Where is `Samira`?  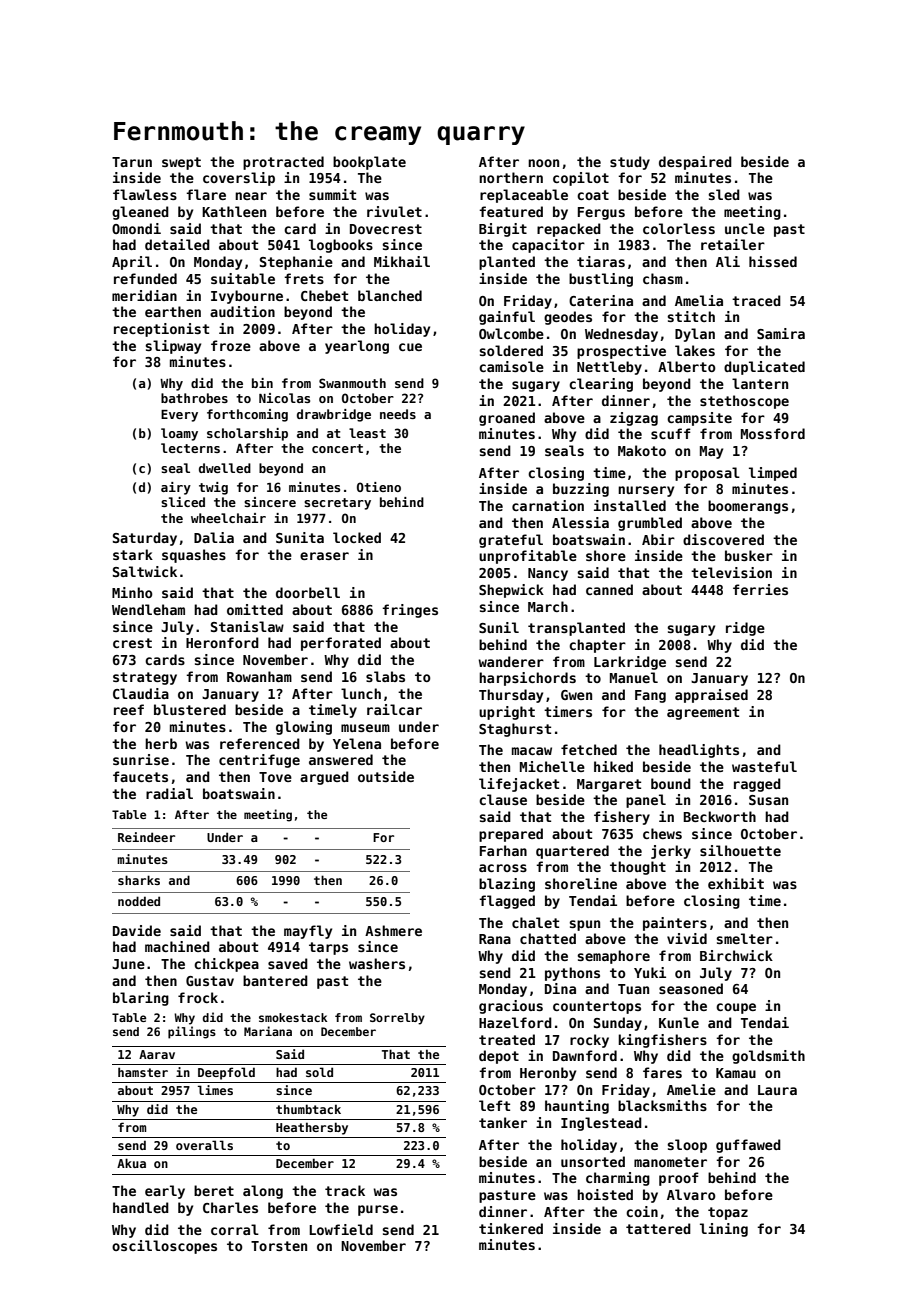
Samira is located at coordinates (781, 333).
